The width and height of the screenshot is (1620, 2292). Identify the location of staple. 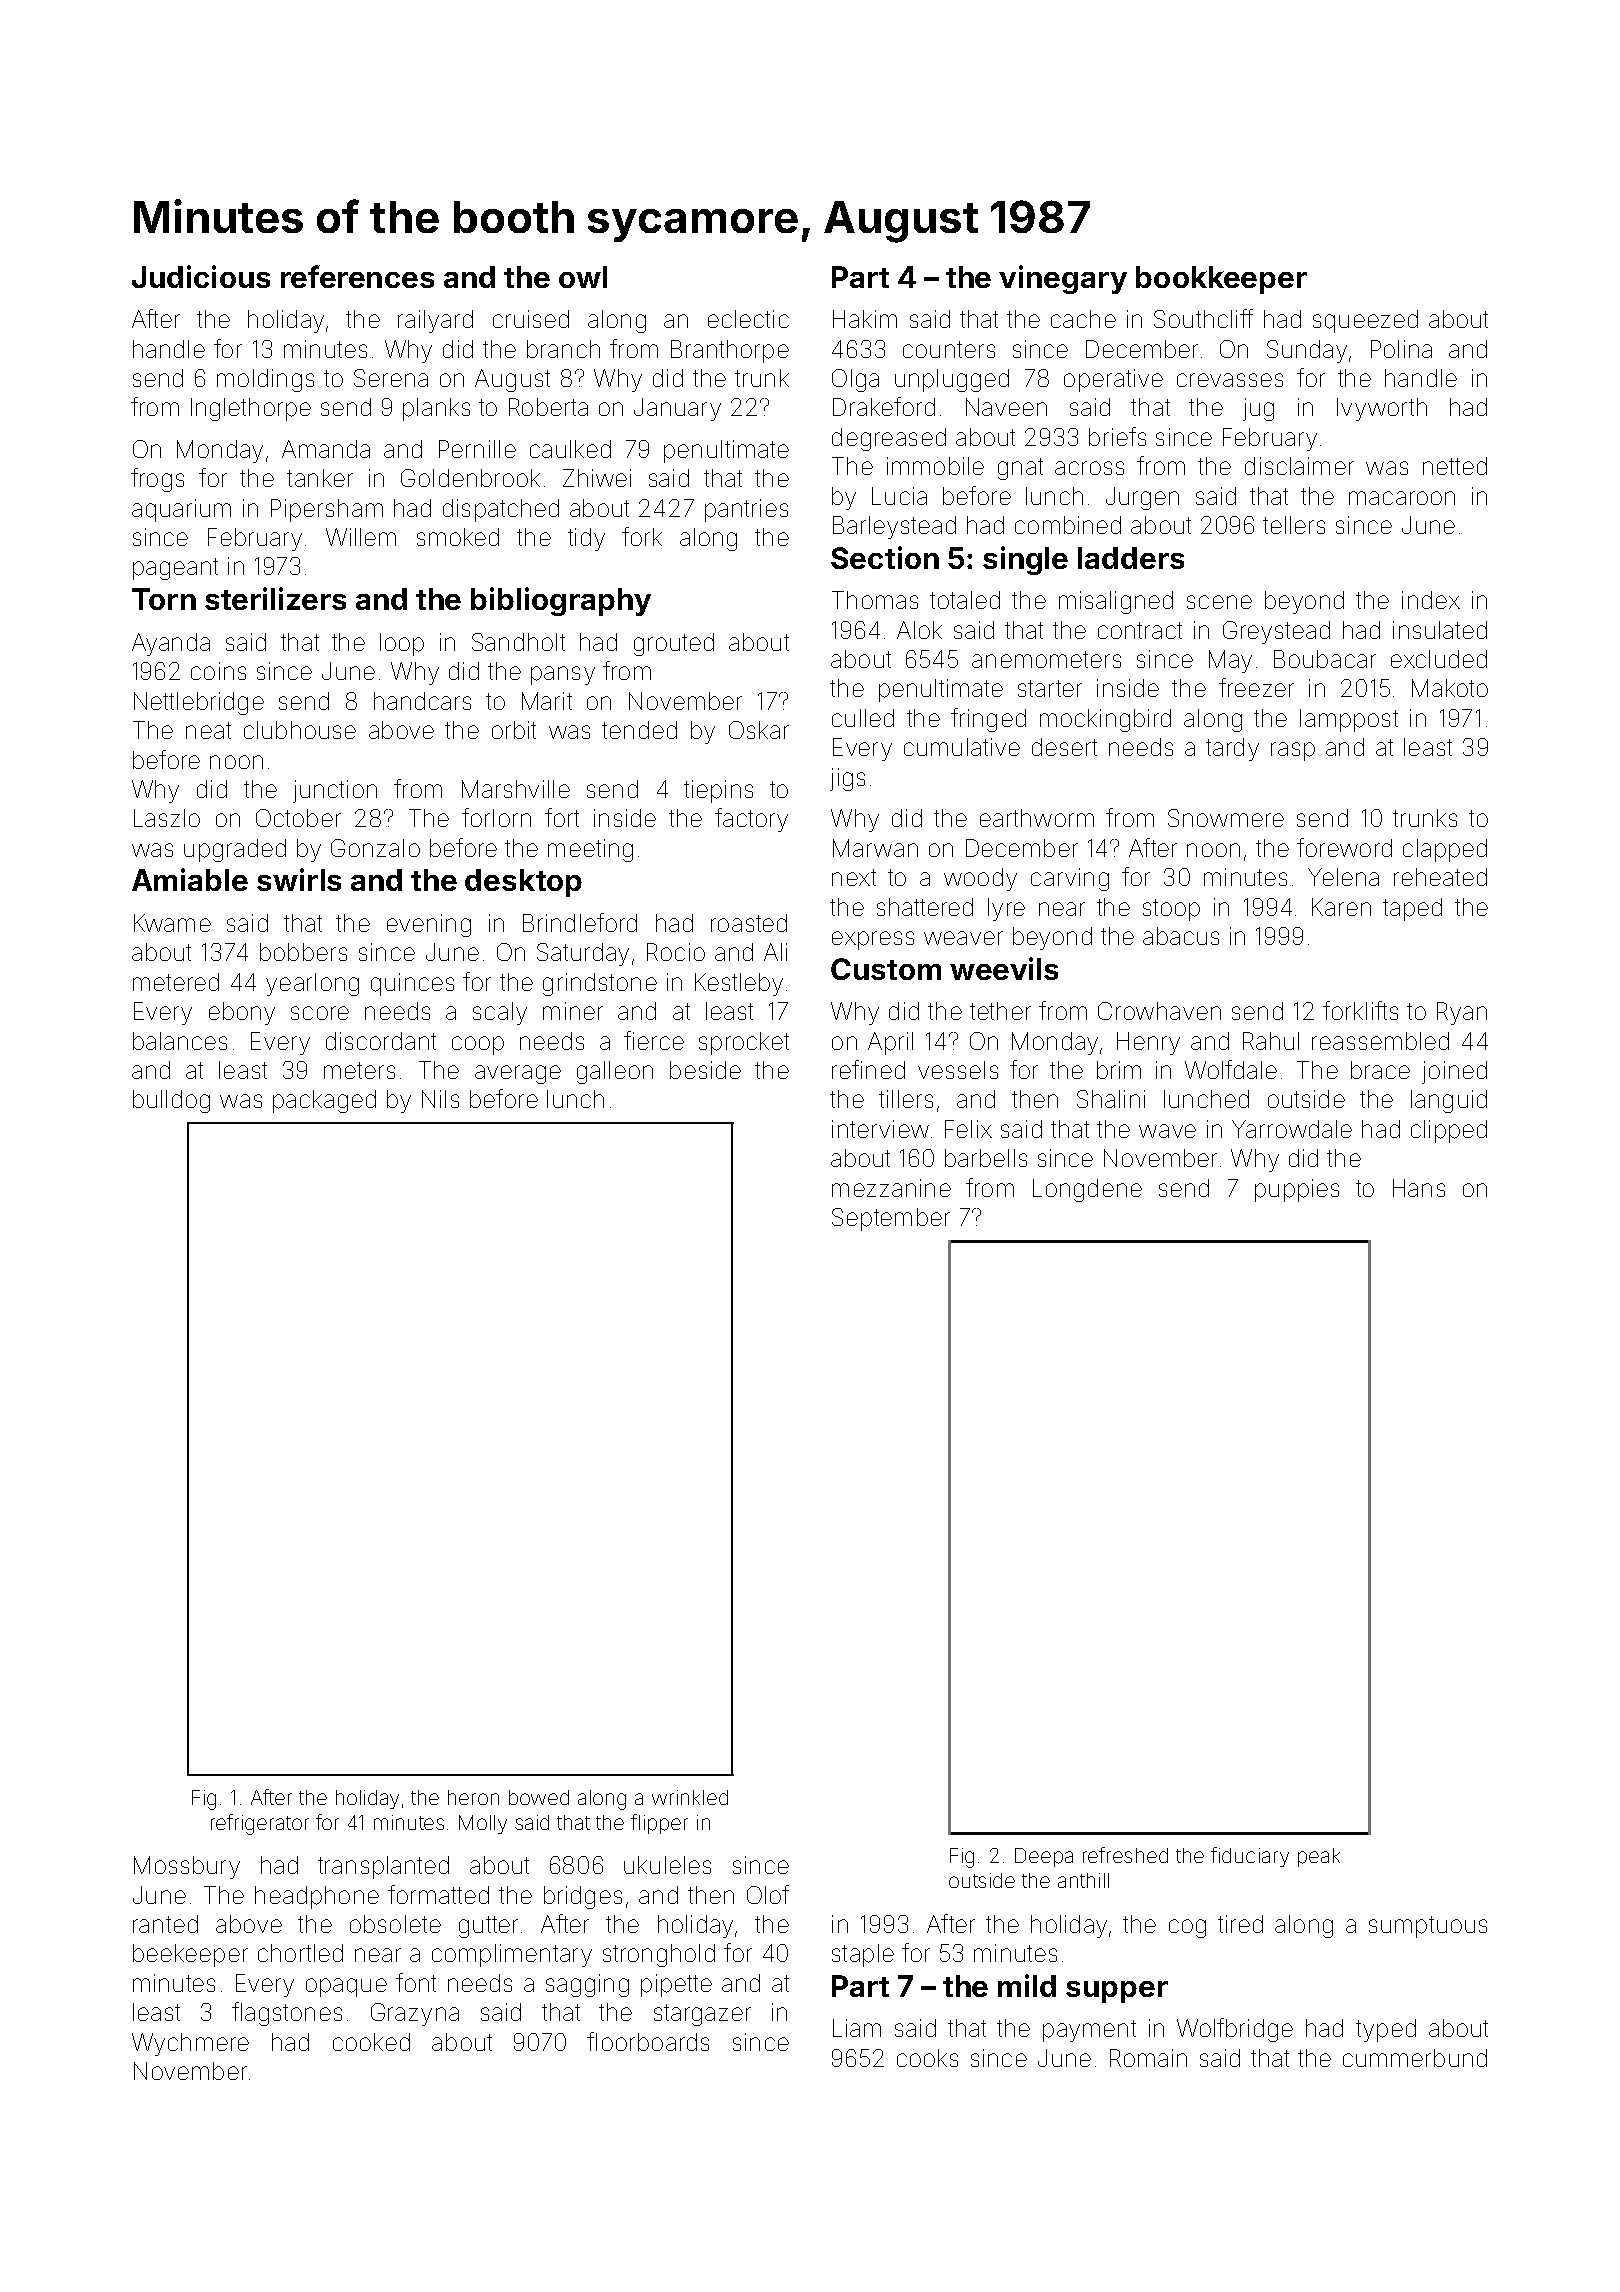
(863, 1955).
